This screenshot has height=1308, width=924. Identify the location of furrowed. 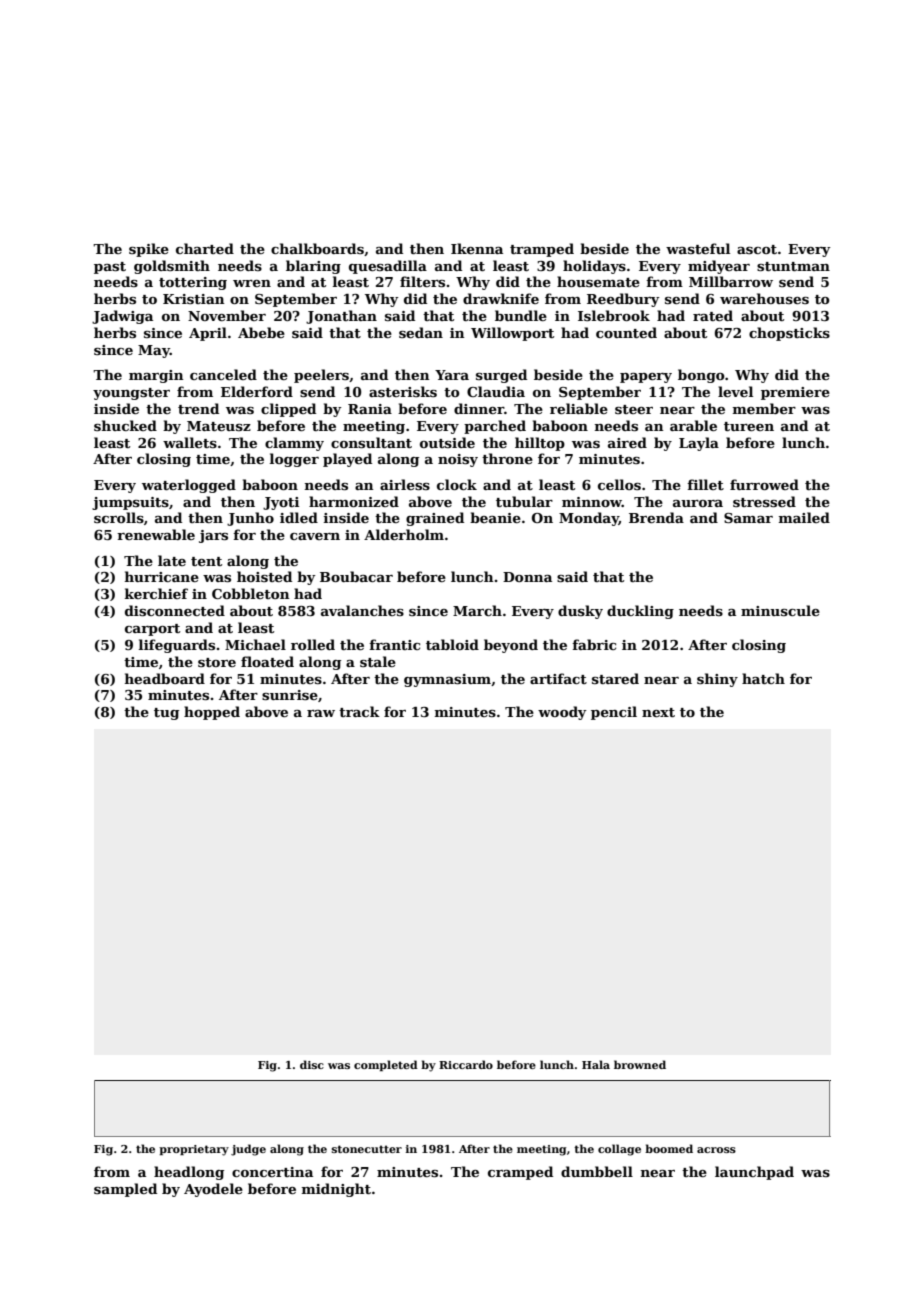
(764, 484).
